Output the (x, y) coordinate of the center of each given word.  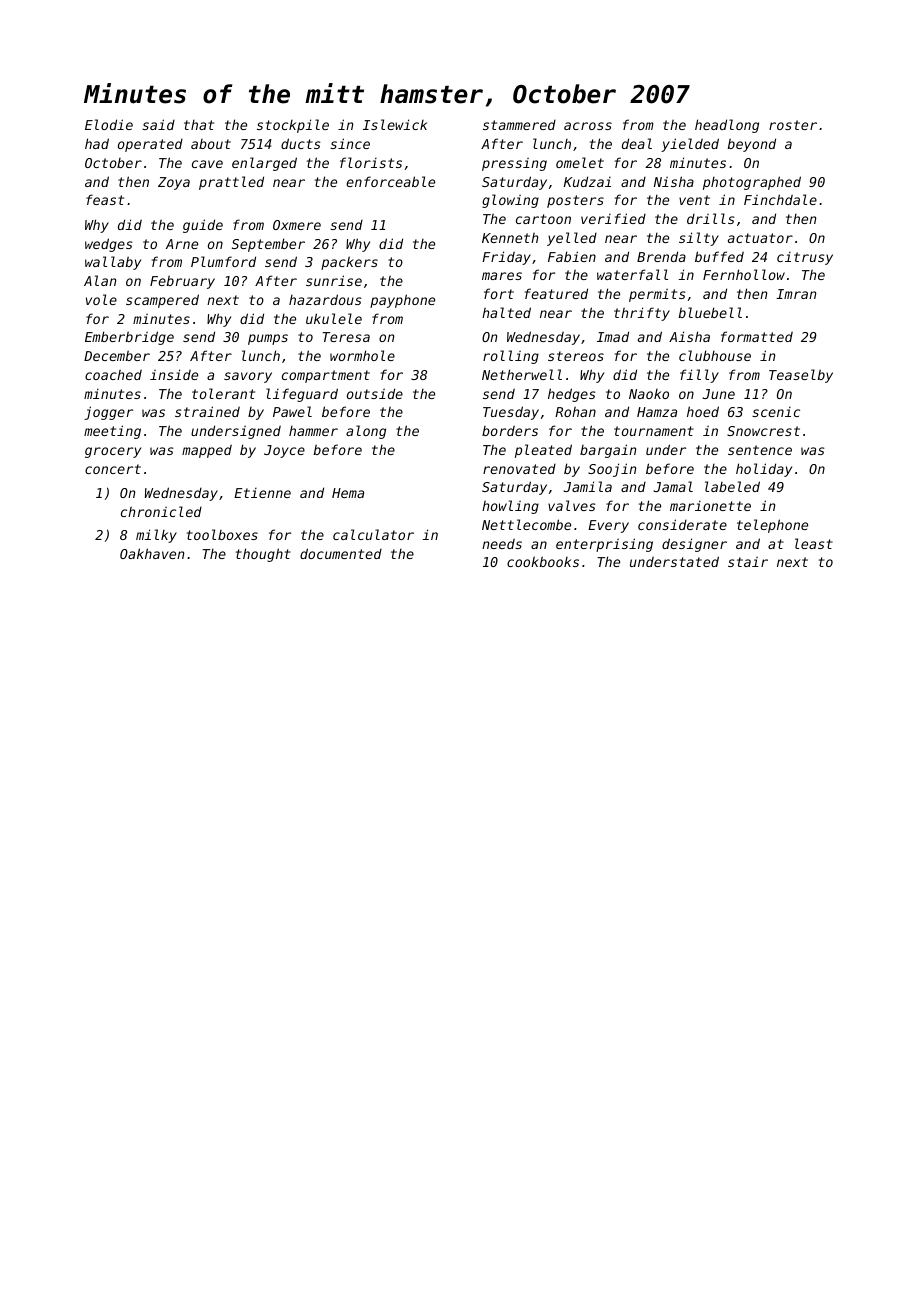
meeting (112, 432)
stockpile (293, 126)
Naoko (649, 394)
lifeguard (302, 395)
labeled (732, 486)
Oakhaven (152, 553)
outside (375, 393)
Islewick (395, 124)
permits (657, 295)
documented (341, 553)
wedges (109, 245)
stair (748, 561)
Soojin (612, 470)
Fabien (572, 256)
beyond (751, 145)
